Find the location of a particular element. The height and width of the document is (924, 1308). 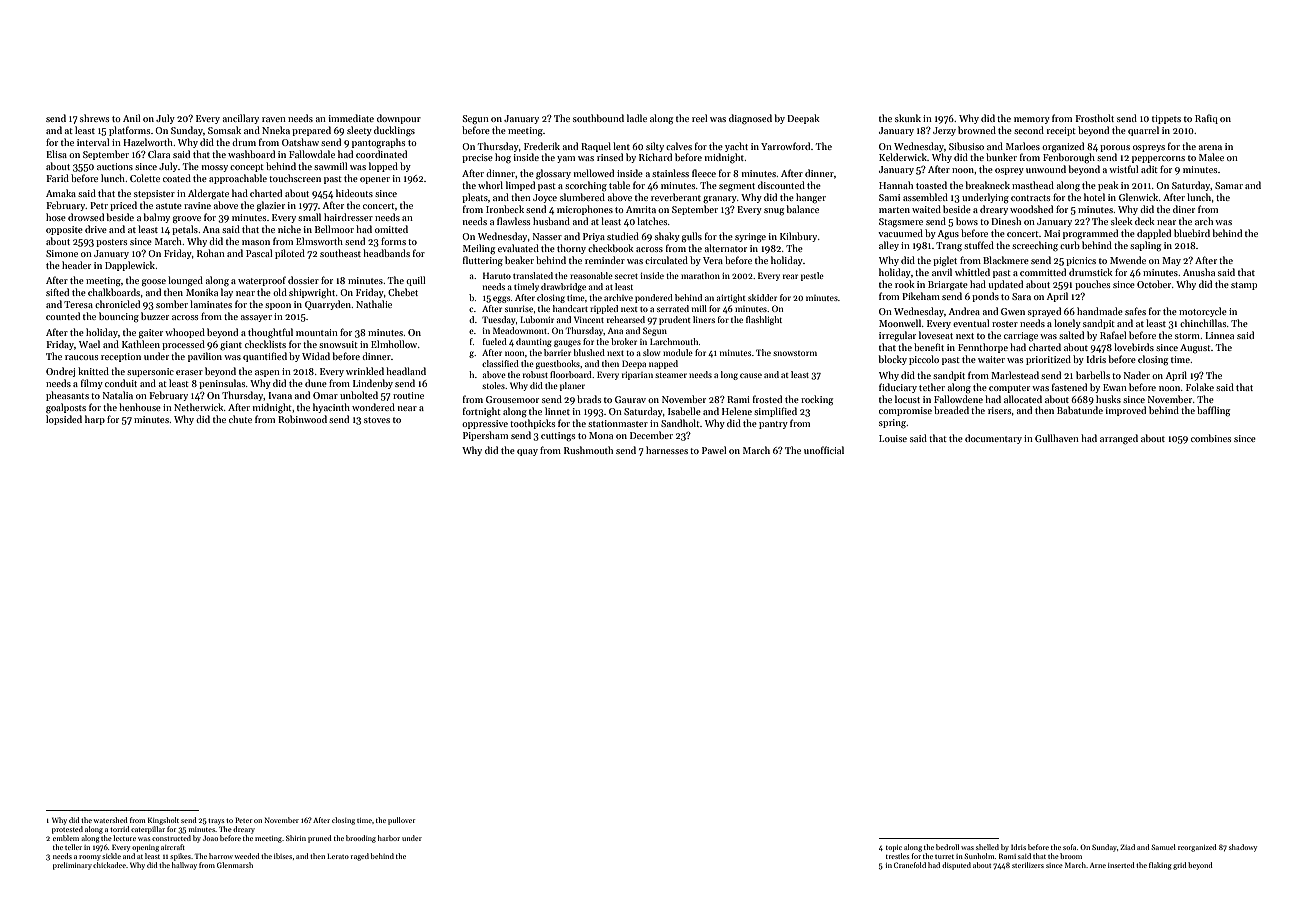

combines is located at coordinates (1211, 438).
